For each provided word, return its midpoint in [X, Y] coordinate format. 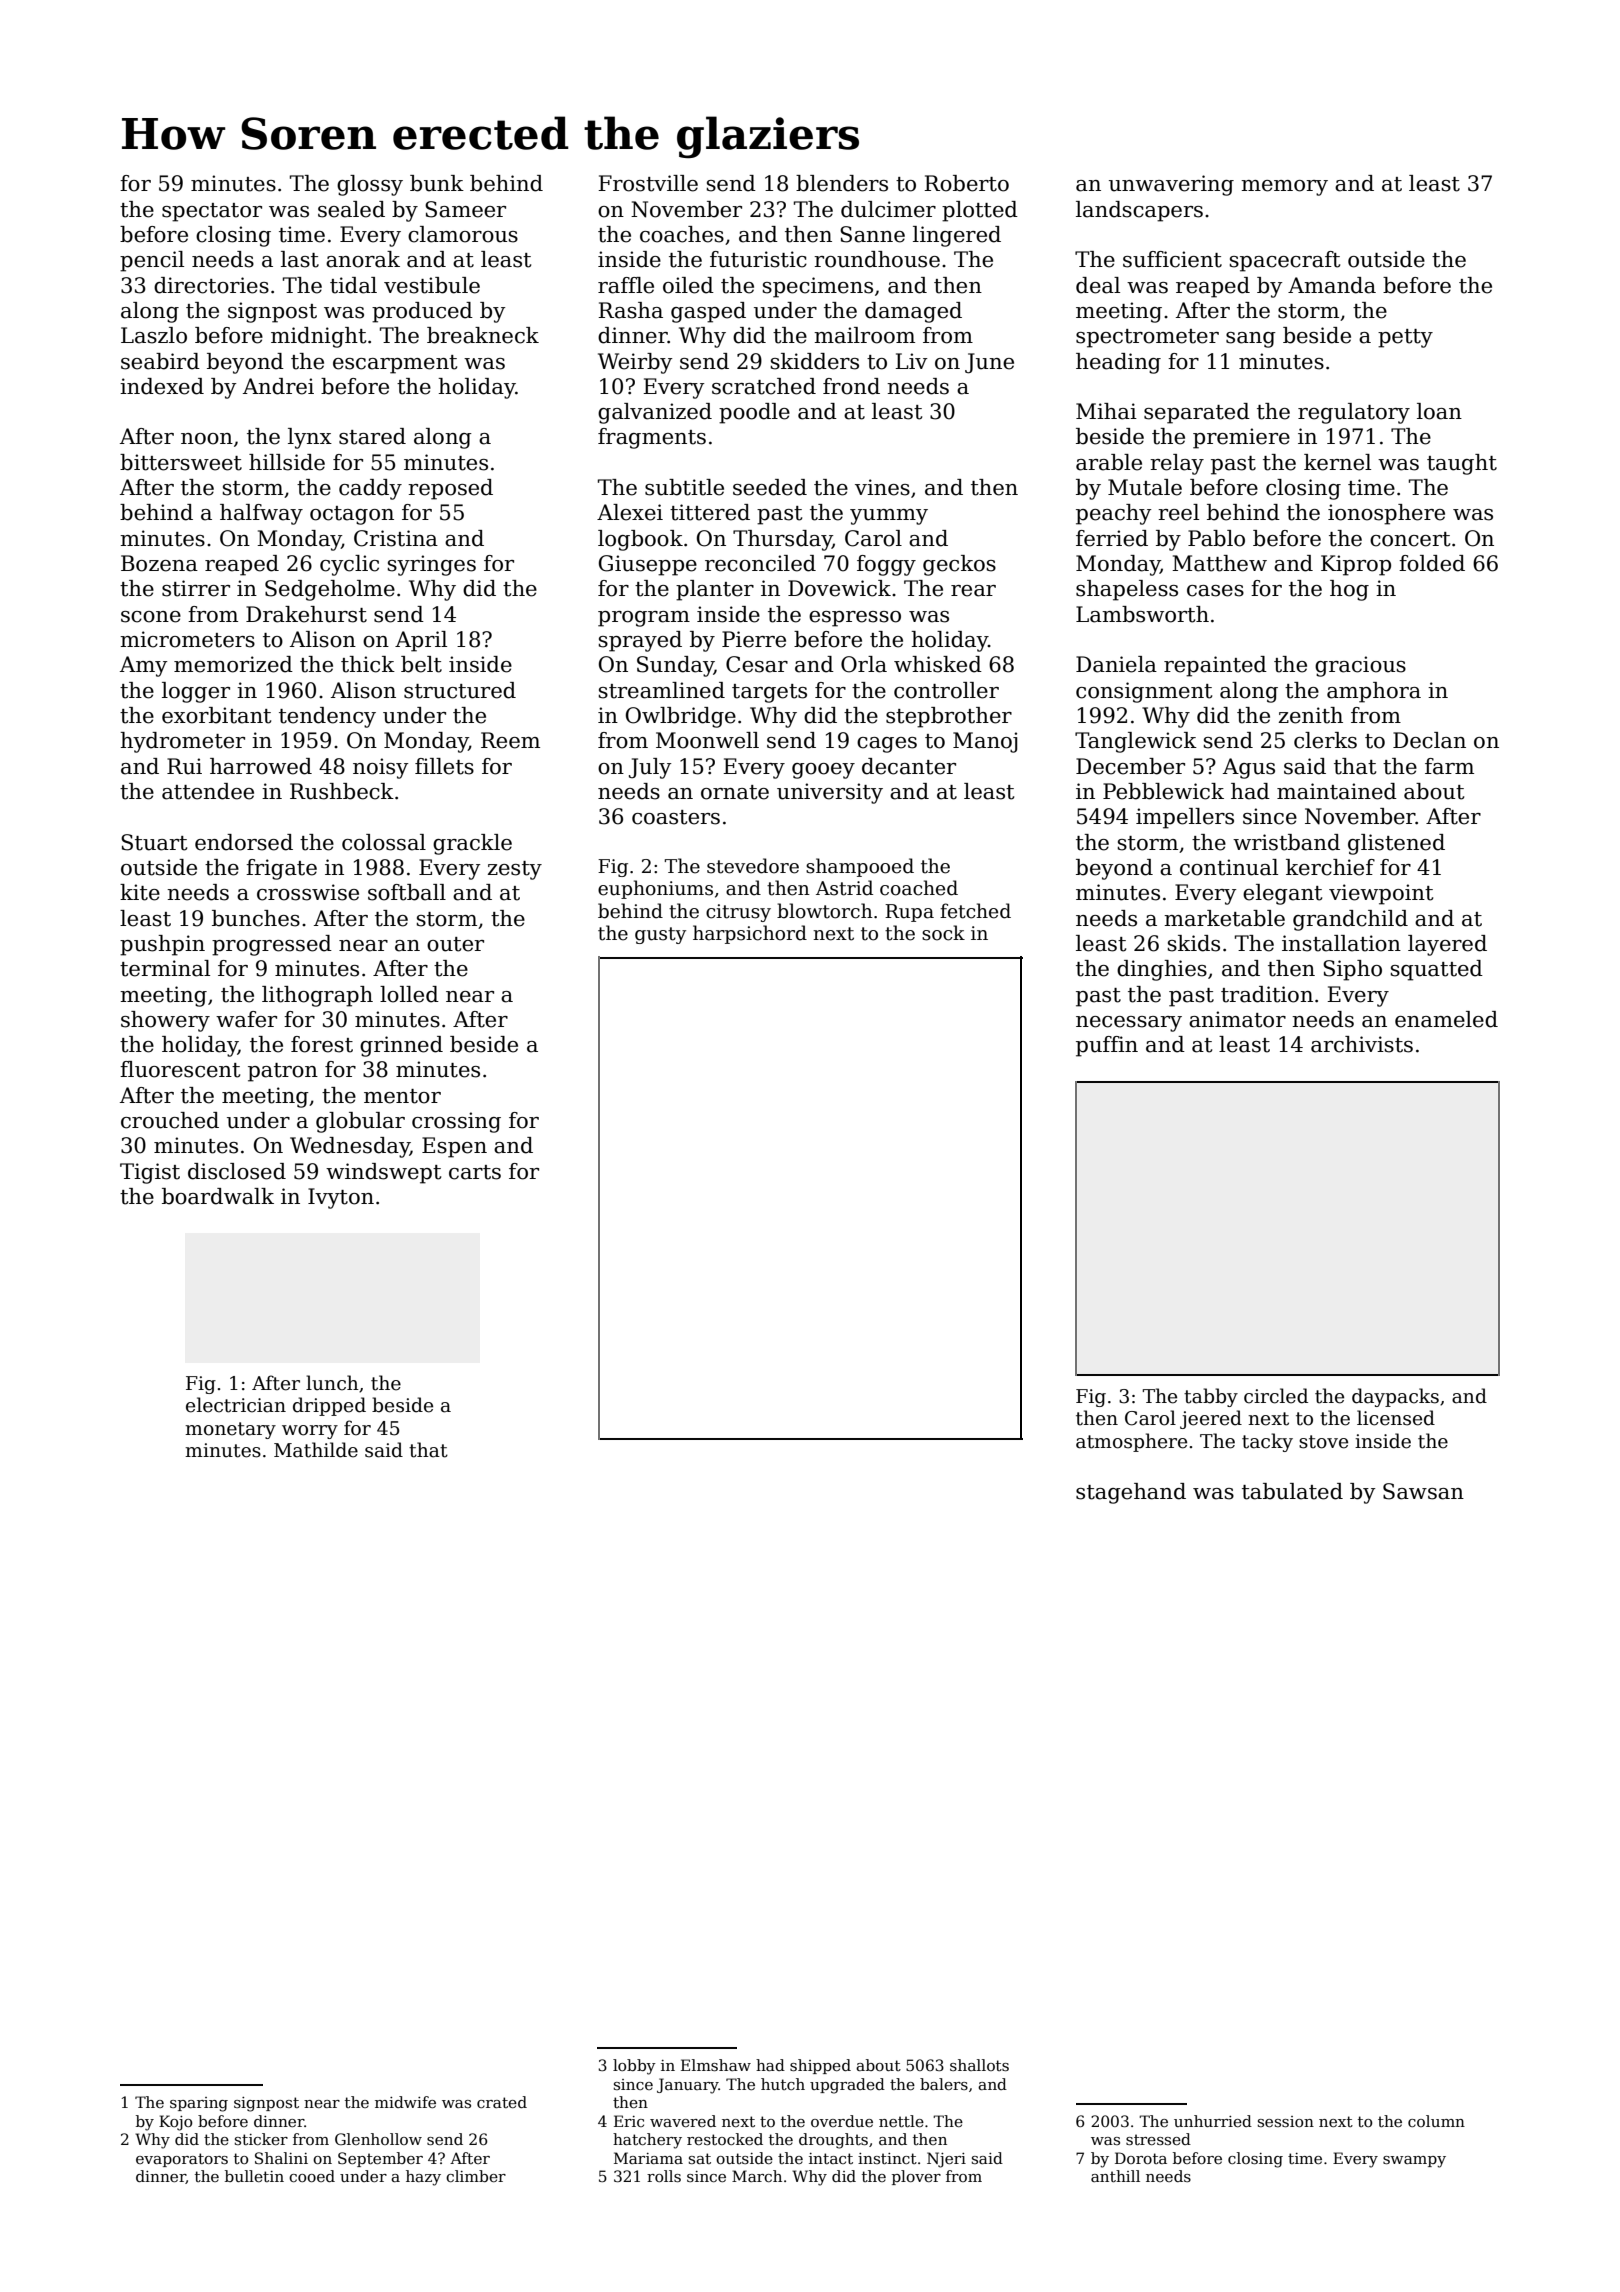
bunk [437, 183]
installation [1341, 943]
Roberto [966, 183]
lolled [409, 994]
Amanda [1332, 285]
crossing [456, 1122]
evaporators [182, 2160]
